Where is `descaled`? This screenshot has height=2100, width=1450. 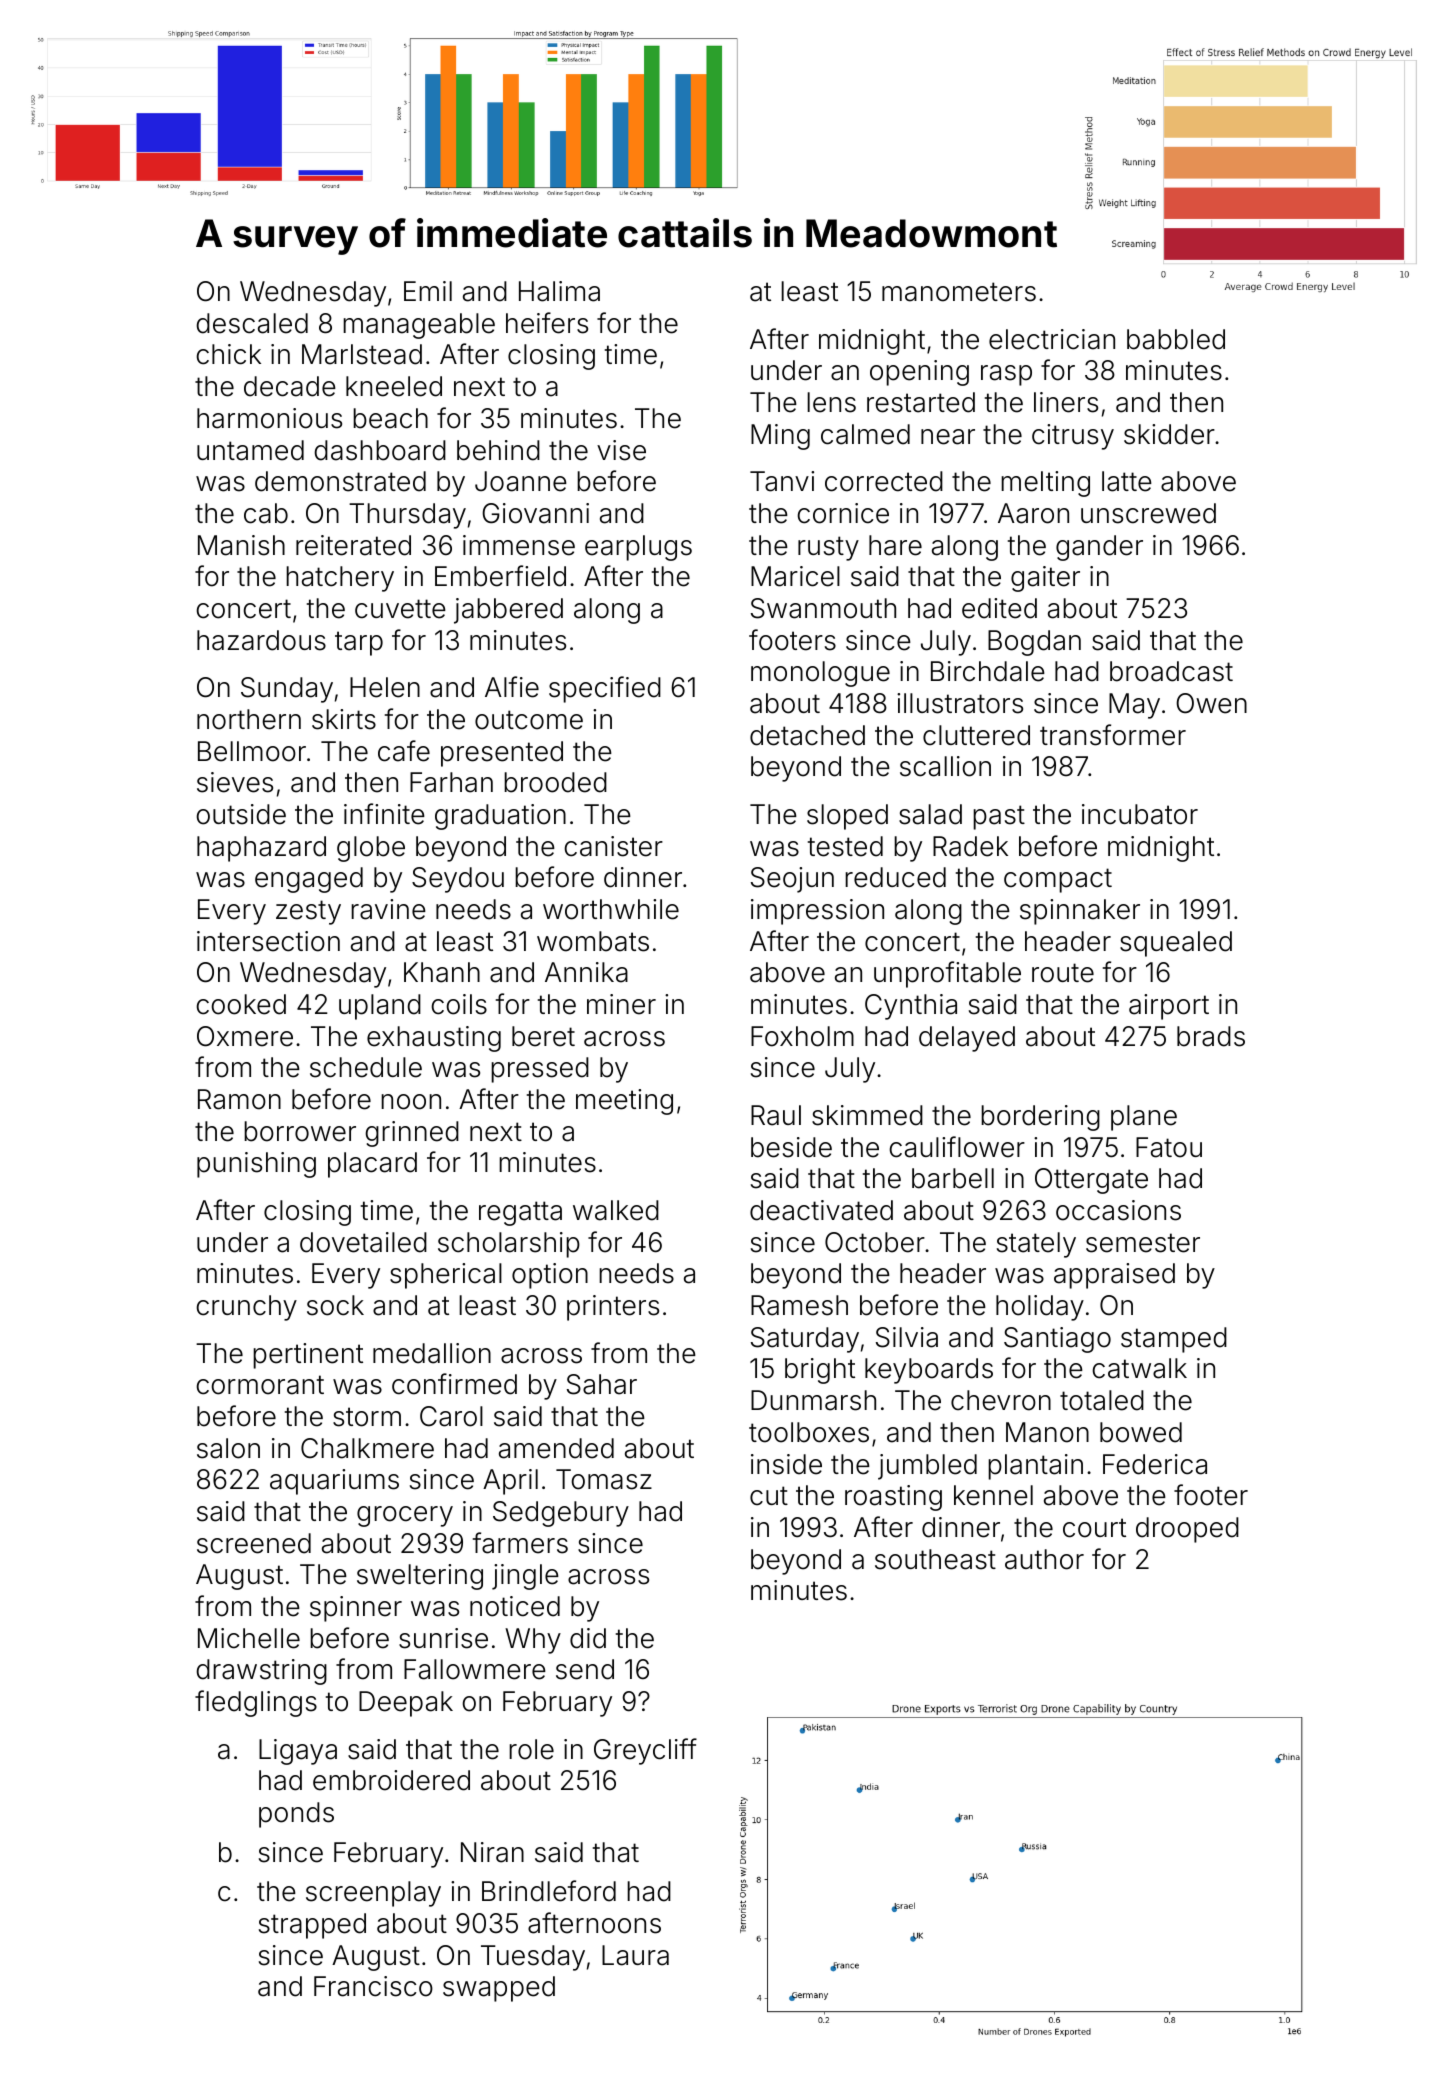
descaled is located at coordinates (252, 323).
